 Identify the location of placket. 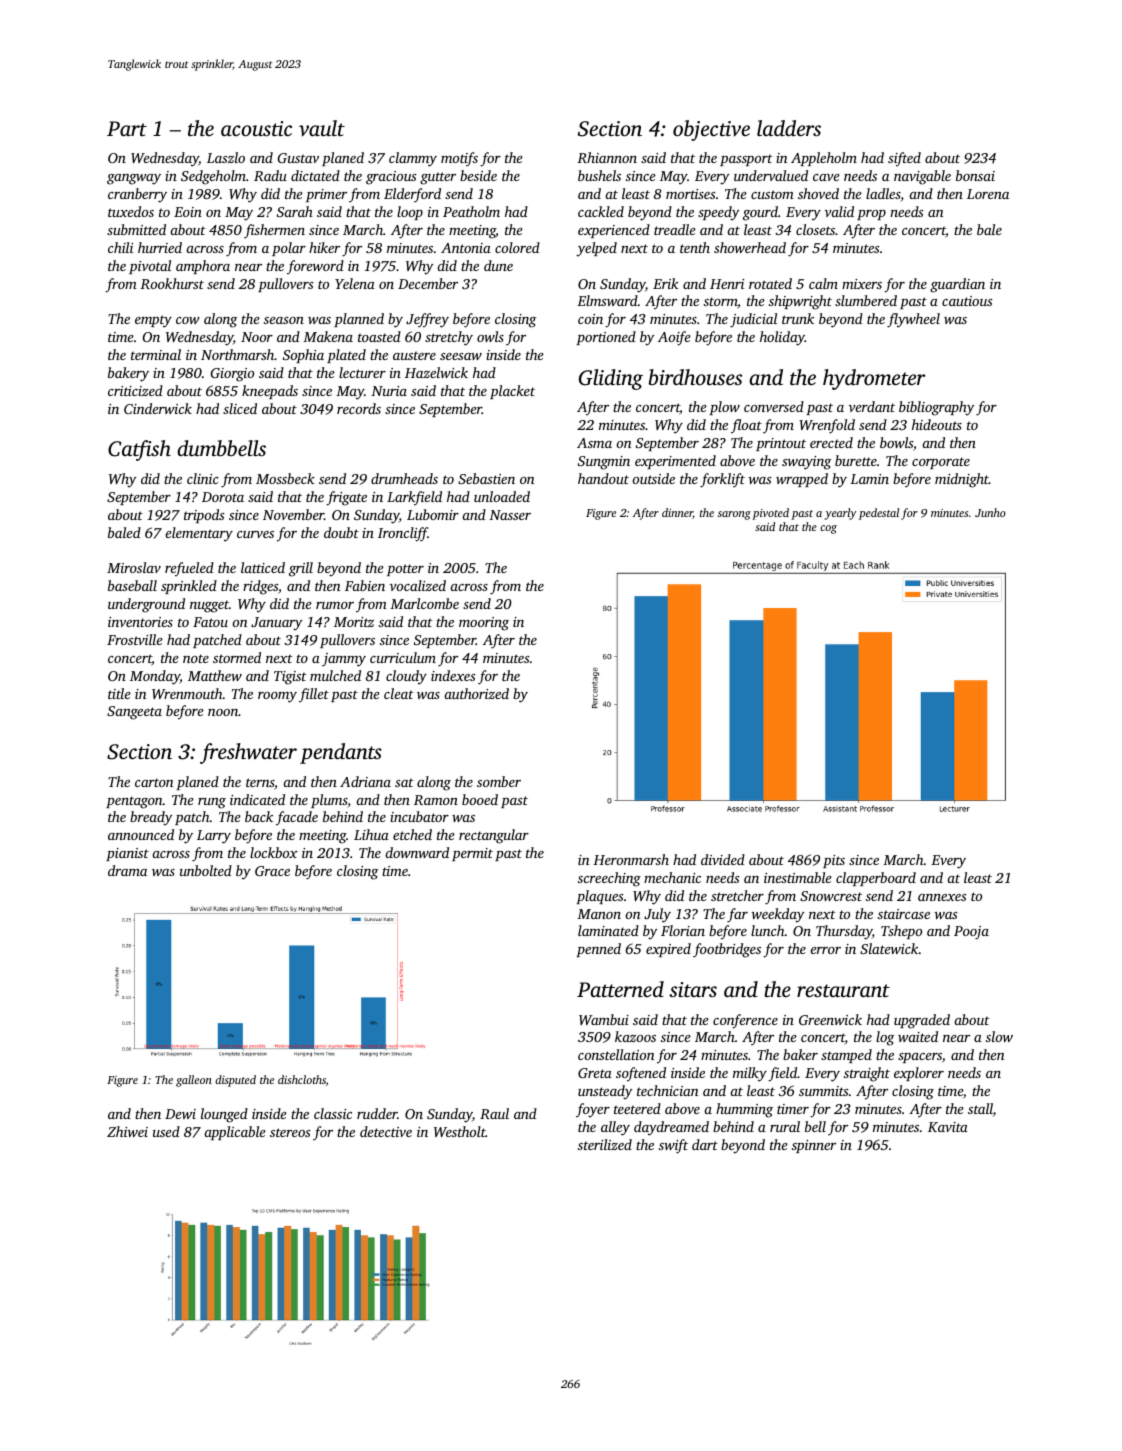
(512, 392).
